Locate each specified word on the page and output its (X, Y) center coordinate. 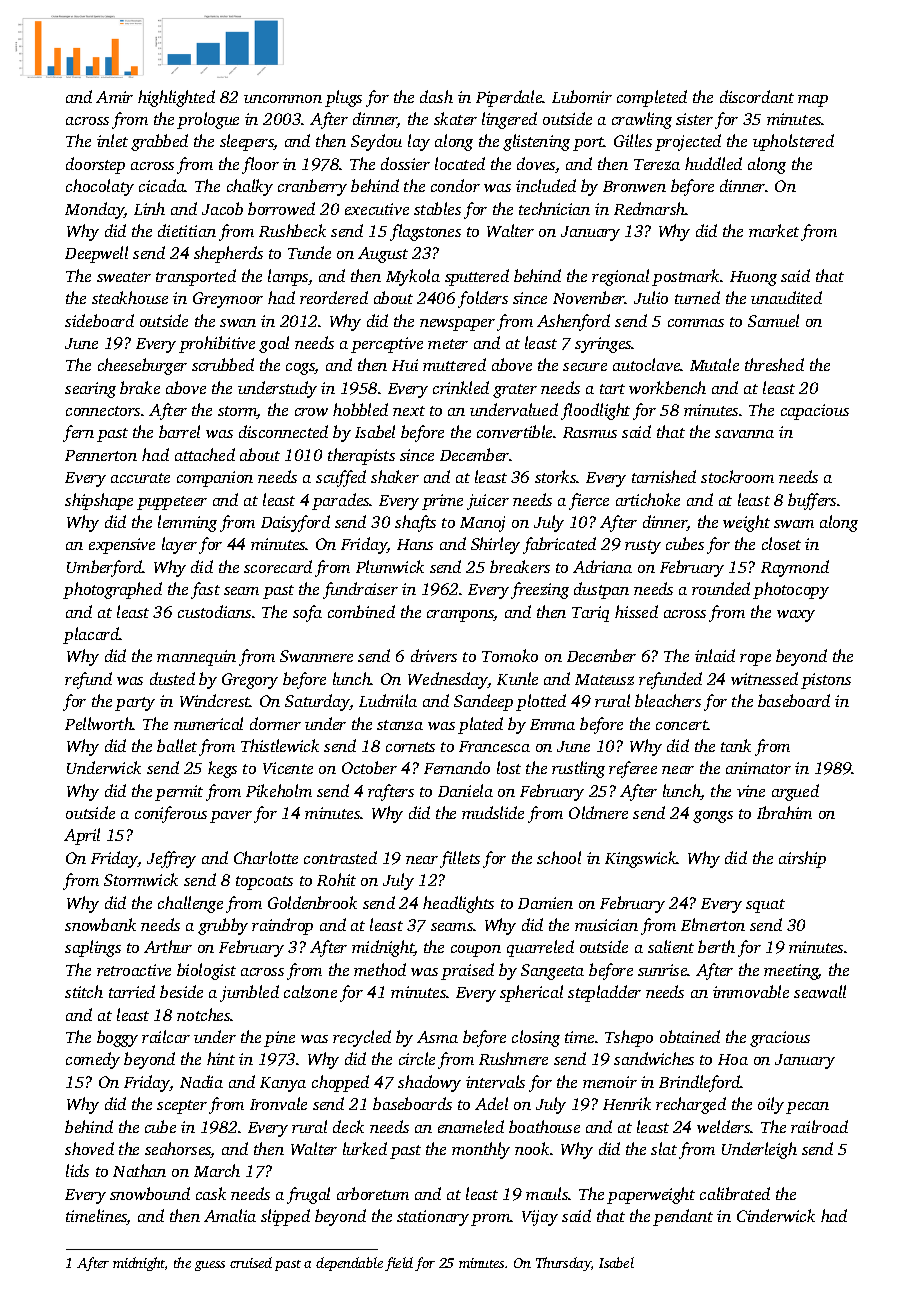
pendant (683, 1217)
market (774, 230)
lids (77, 1170)
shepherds (228, 254)
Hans (415, 544)
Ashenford (573, 322)
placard (91, 635)
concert (682, 725)
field (399, 1264)
